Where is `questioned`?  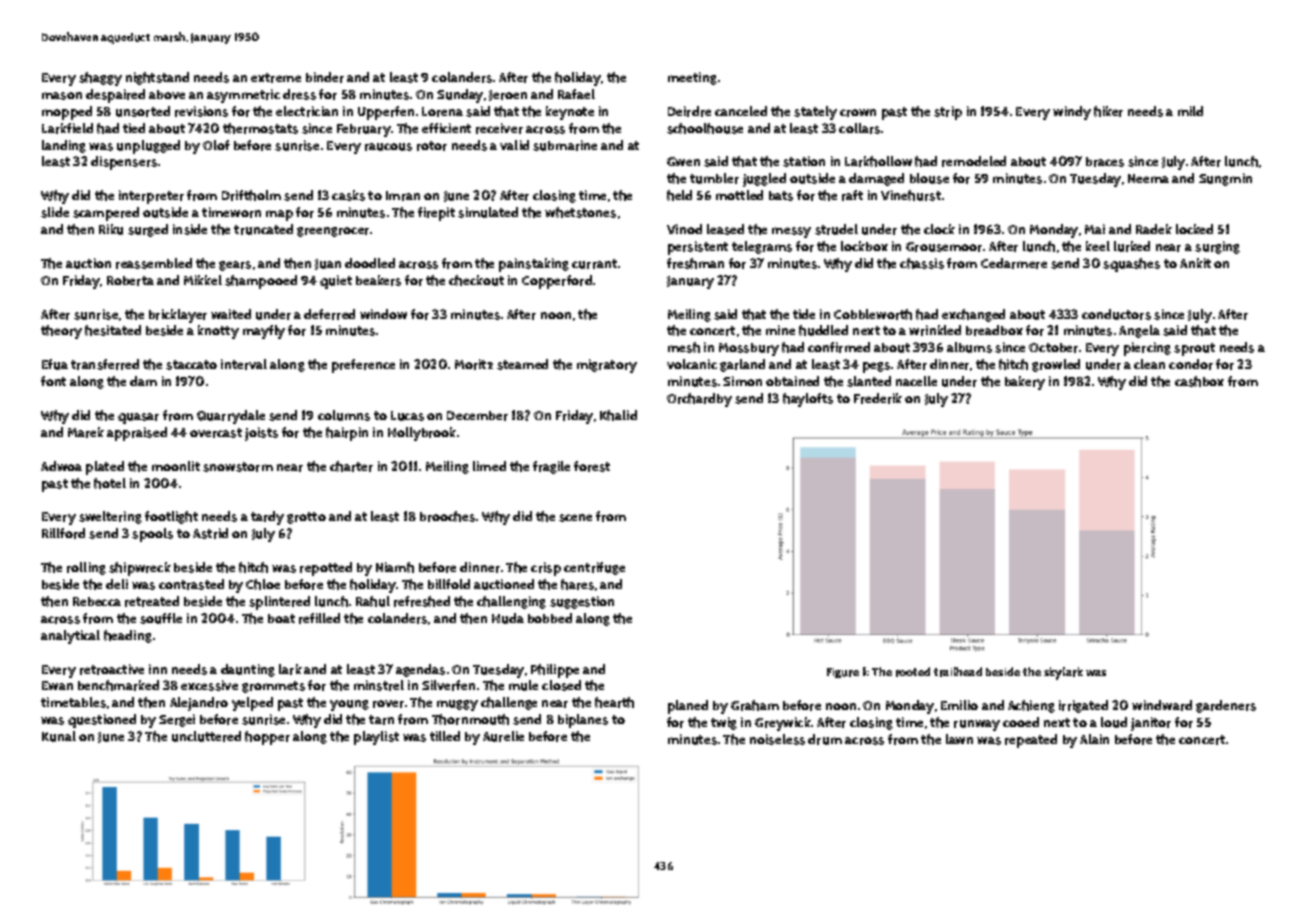 questioned is located at coordinates (102, 721).
